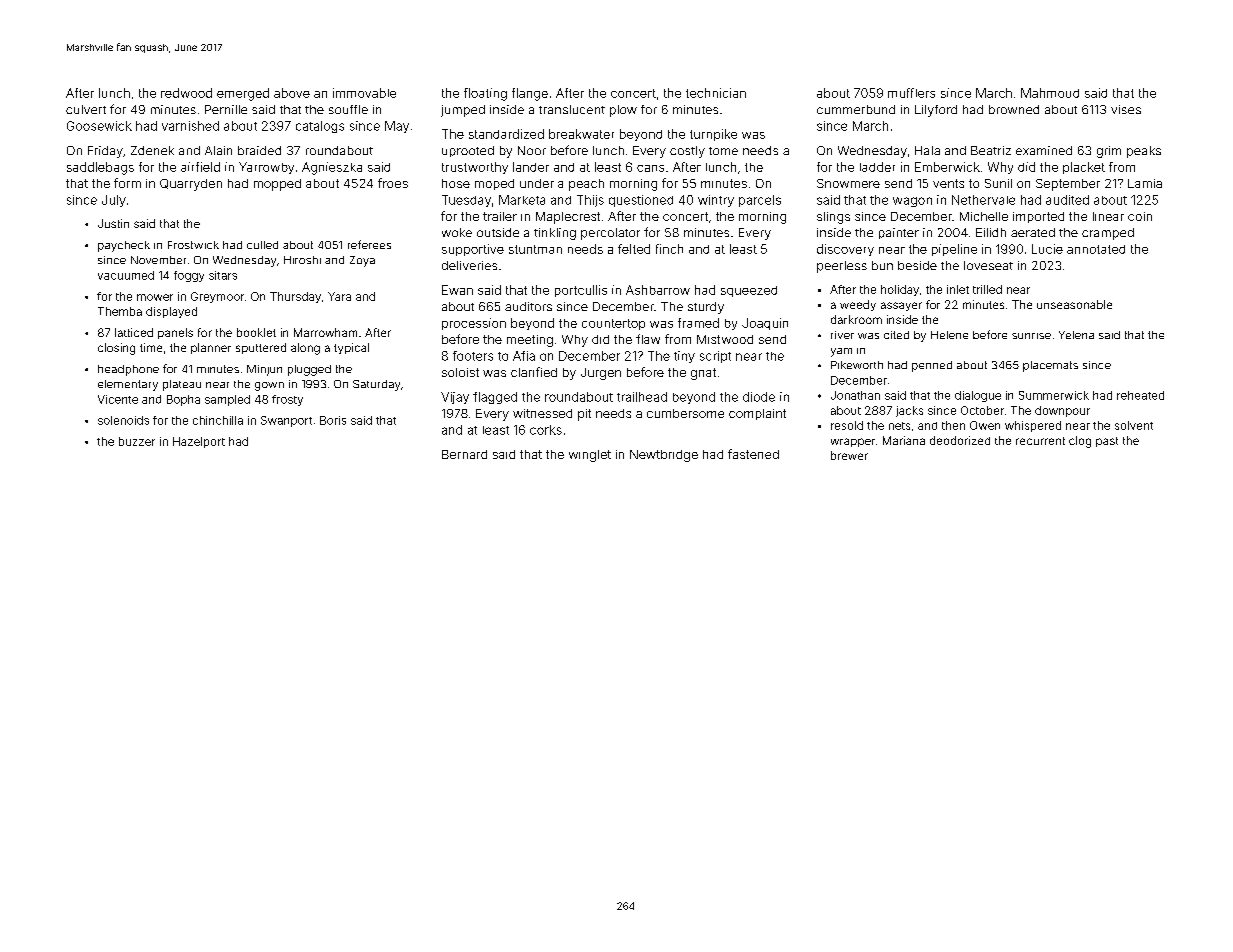 The image size is (1233, 952). Describe the element at coordinates (457, 290) in the screenshot. I see `Ewan` at that location.
